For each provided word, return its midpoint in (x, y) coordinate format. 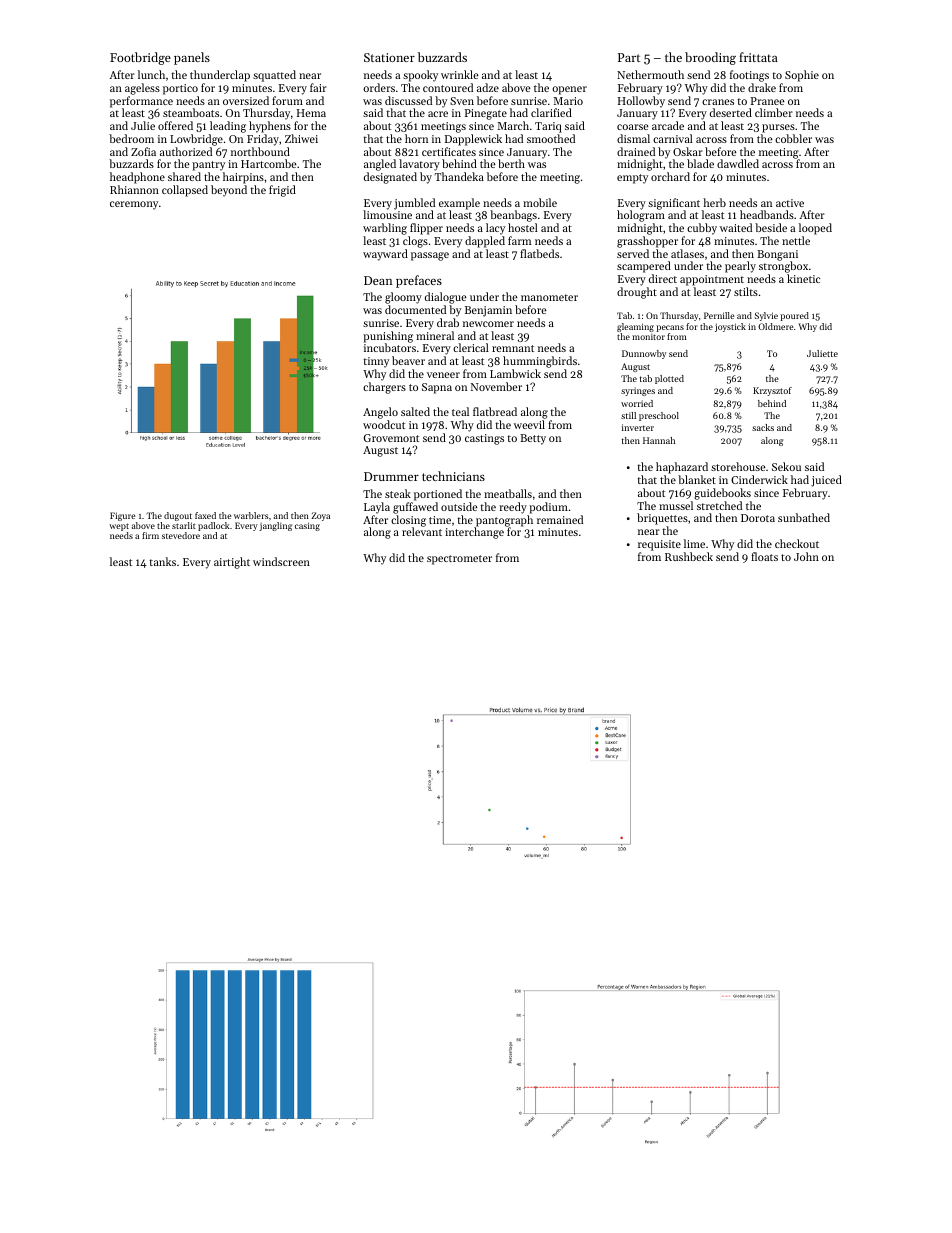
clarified (551, 112)
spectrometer (459, 560)
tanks (162, 561)
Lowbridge (196, 140)
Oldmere (776, 326)
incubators (390, 348)
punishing (388, 337)
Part (629, 57)
